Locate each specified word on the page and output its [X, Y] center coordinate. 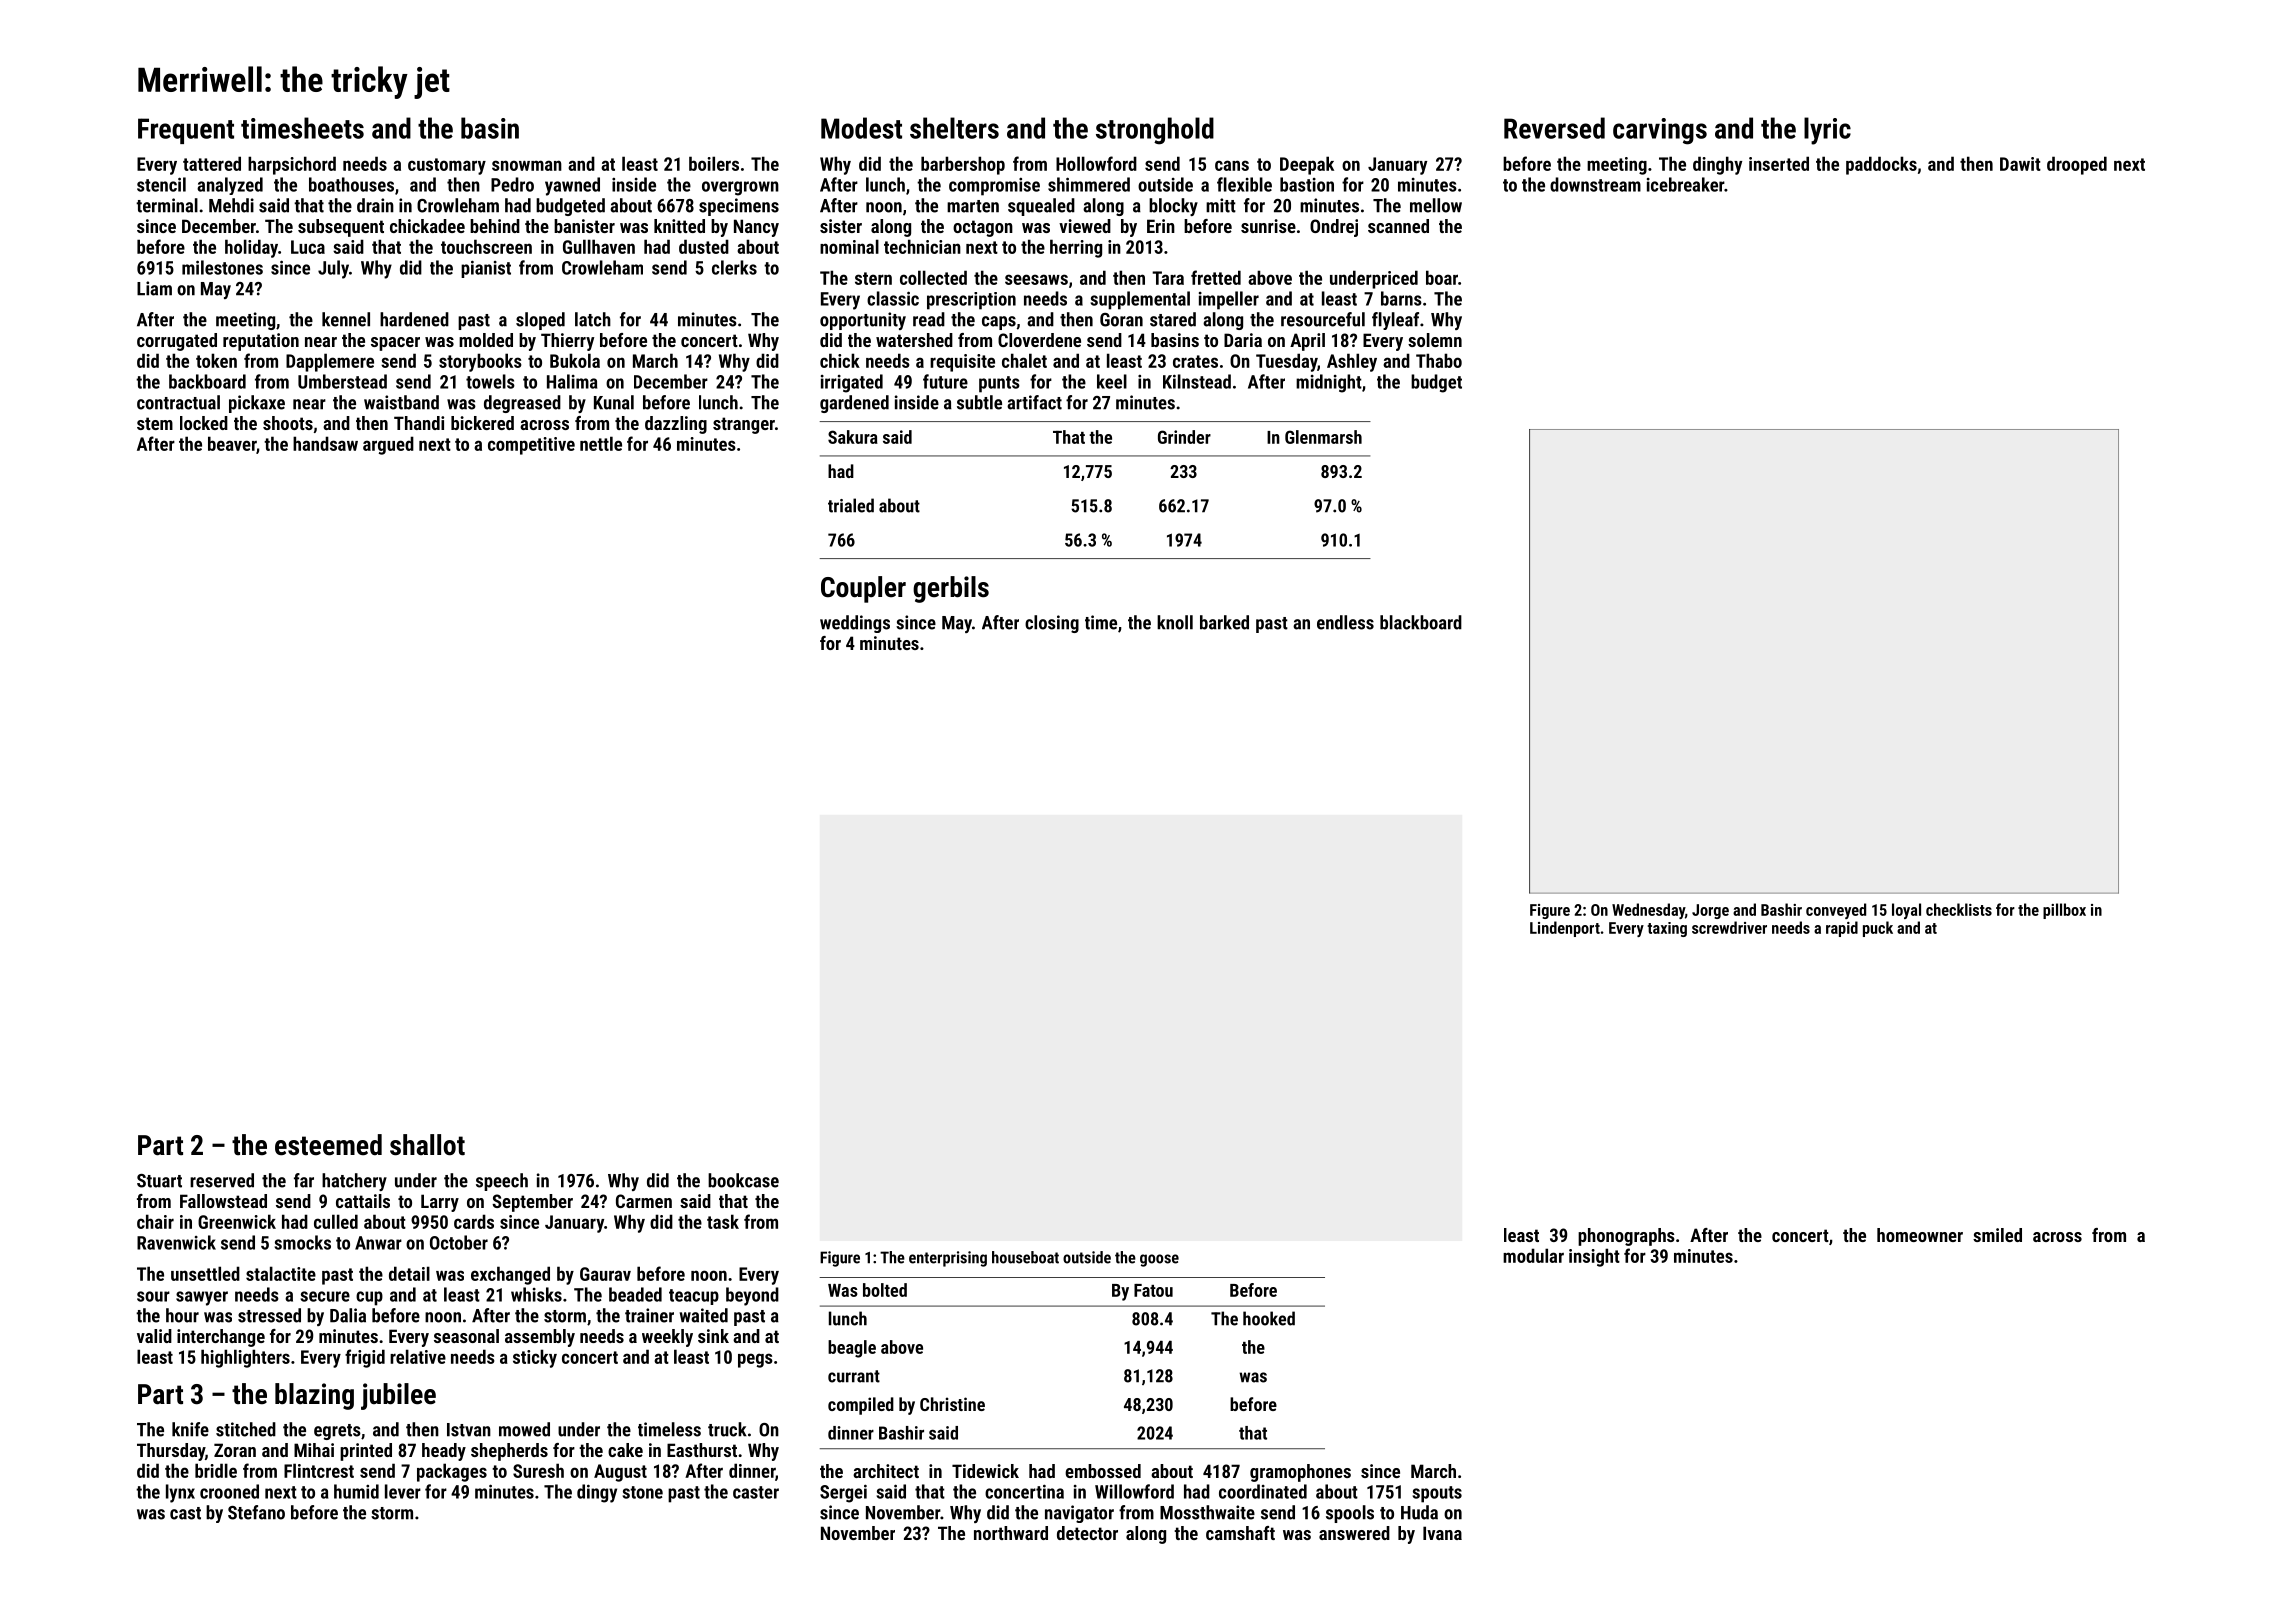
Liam [154, 288]
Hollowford [1096, 163]
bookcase [743, 1180]
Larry [440, 1203]
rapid [1842, 929]
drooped [2077, 165]
